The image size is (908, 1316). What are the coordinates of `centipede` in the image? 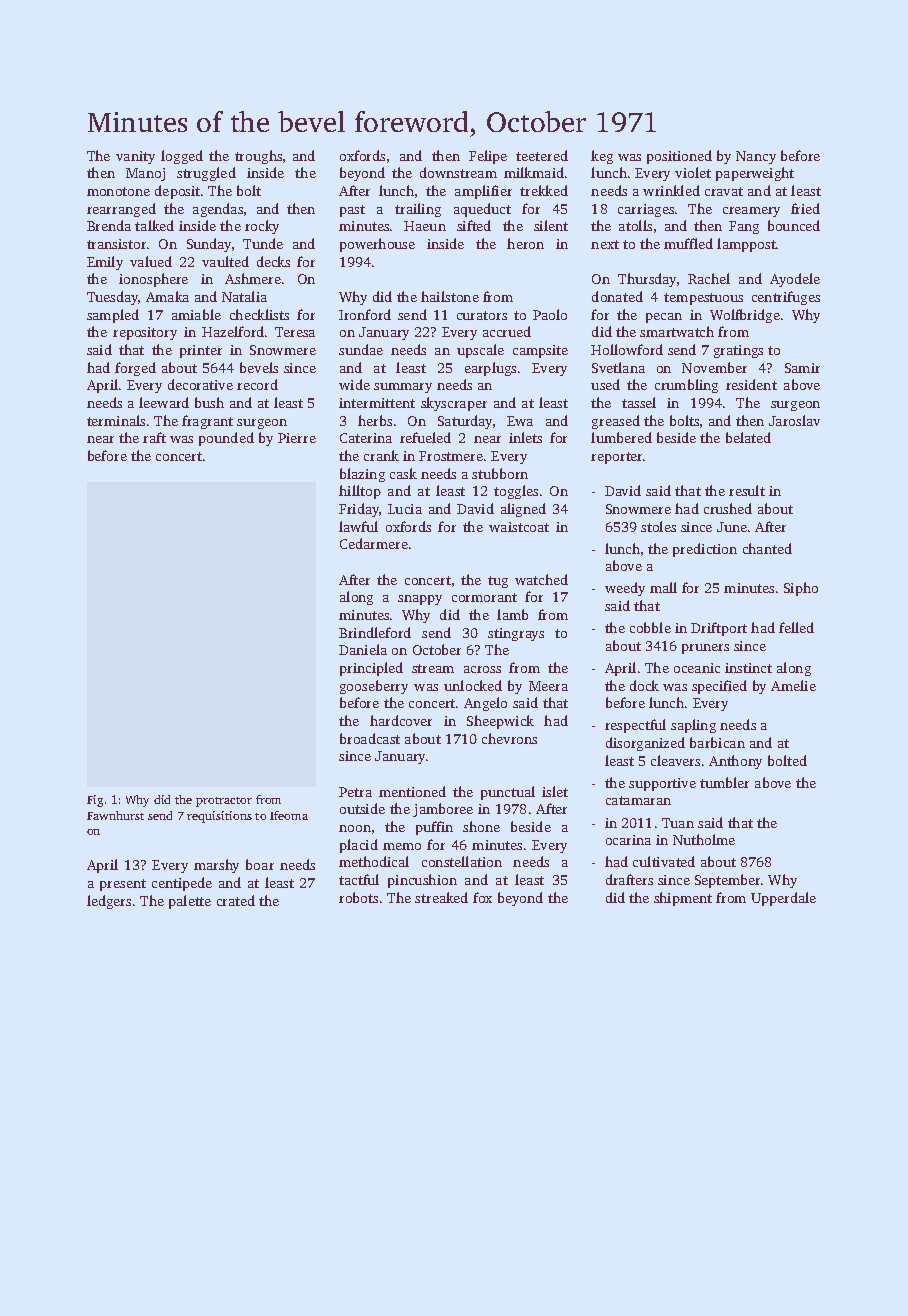 It's located at (182, 884).
